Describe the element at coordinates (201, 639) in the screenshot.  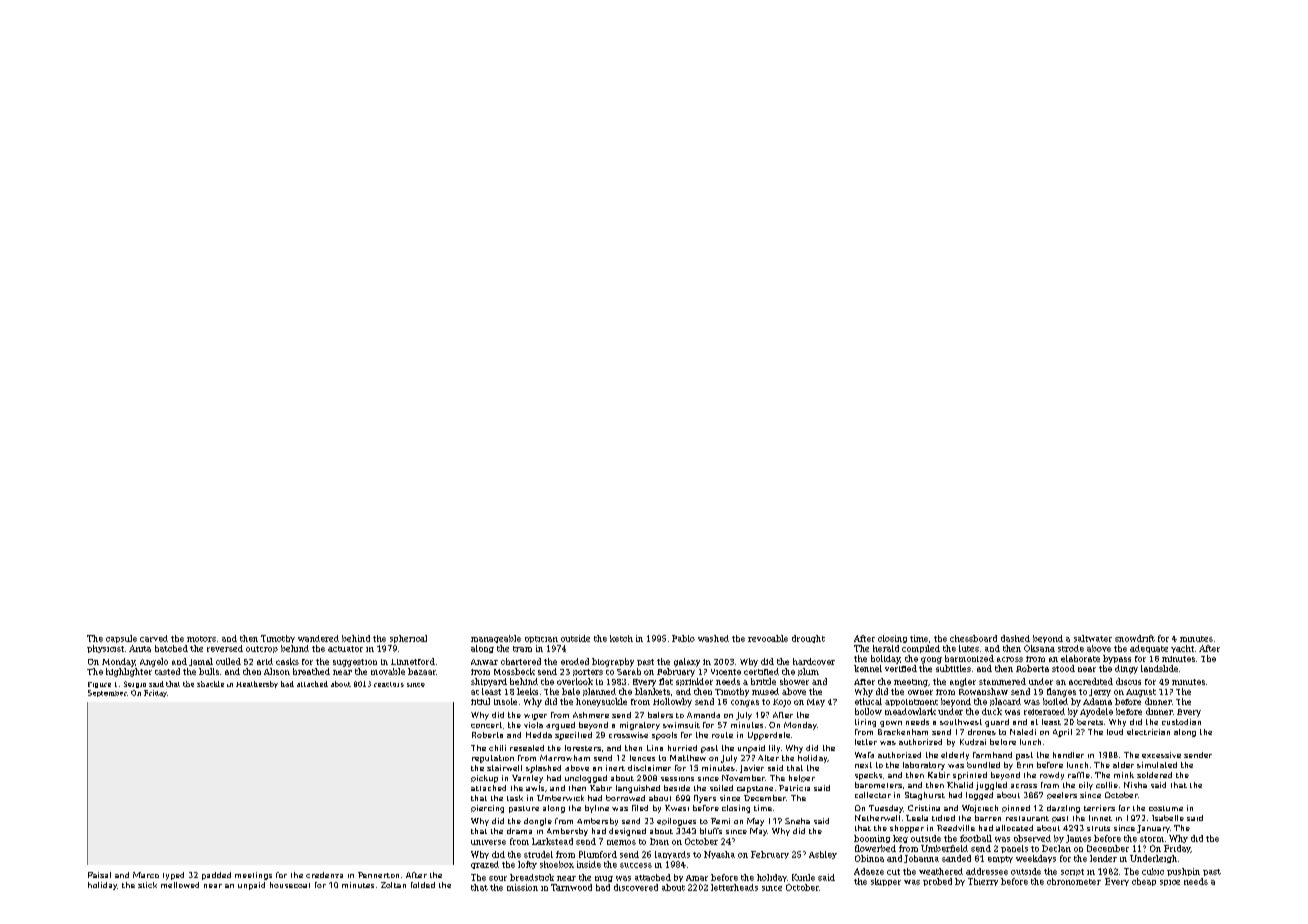
I see `motors` at that location.
